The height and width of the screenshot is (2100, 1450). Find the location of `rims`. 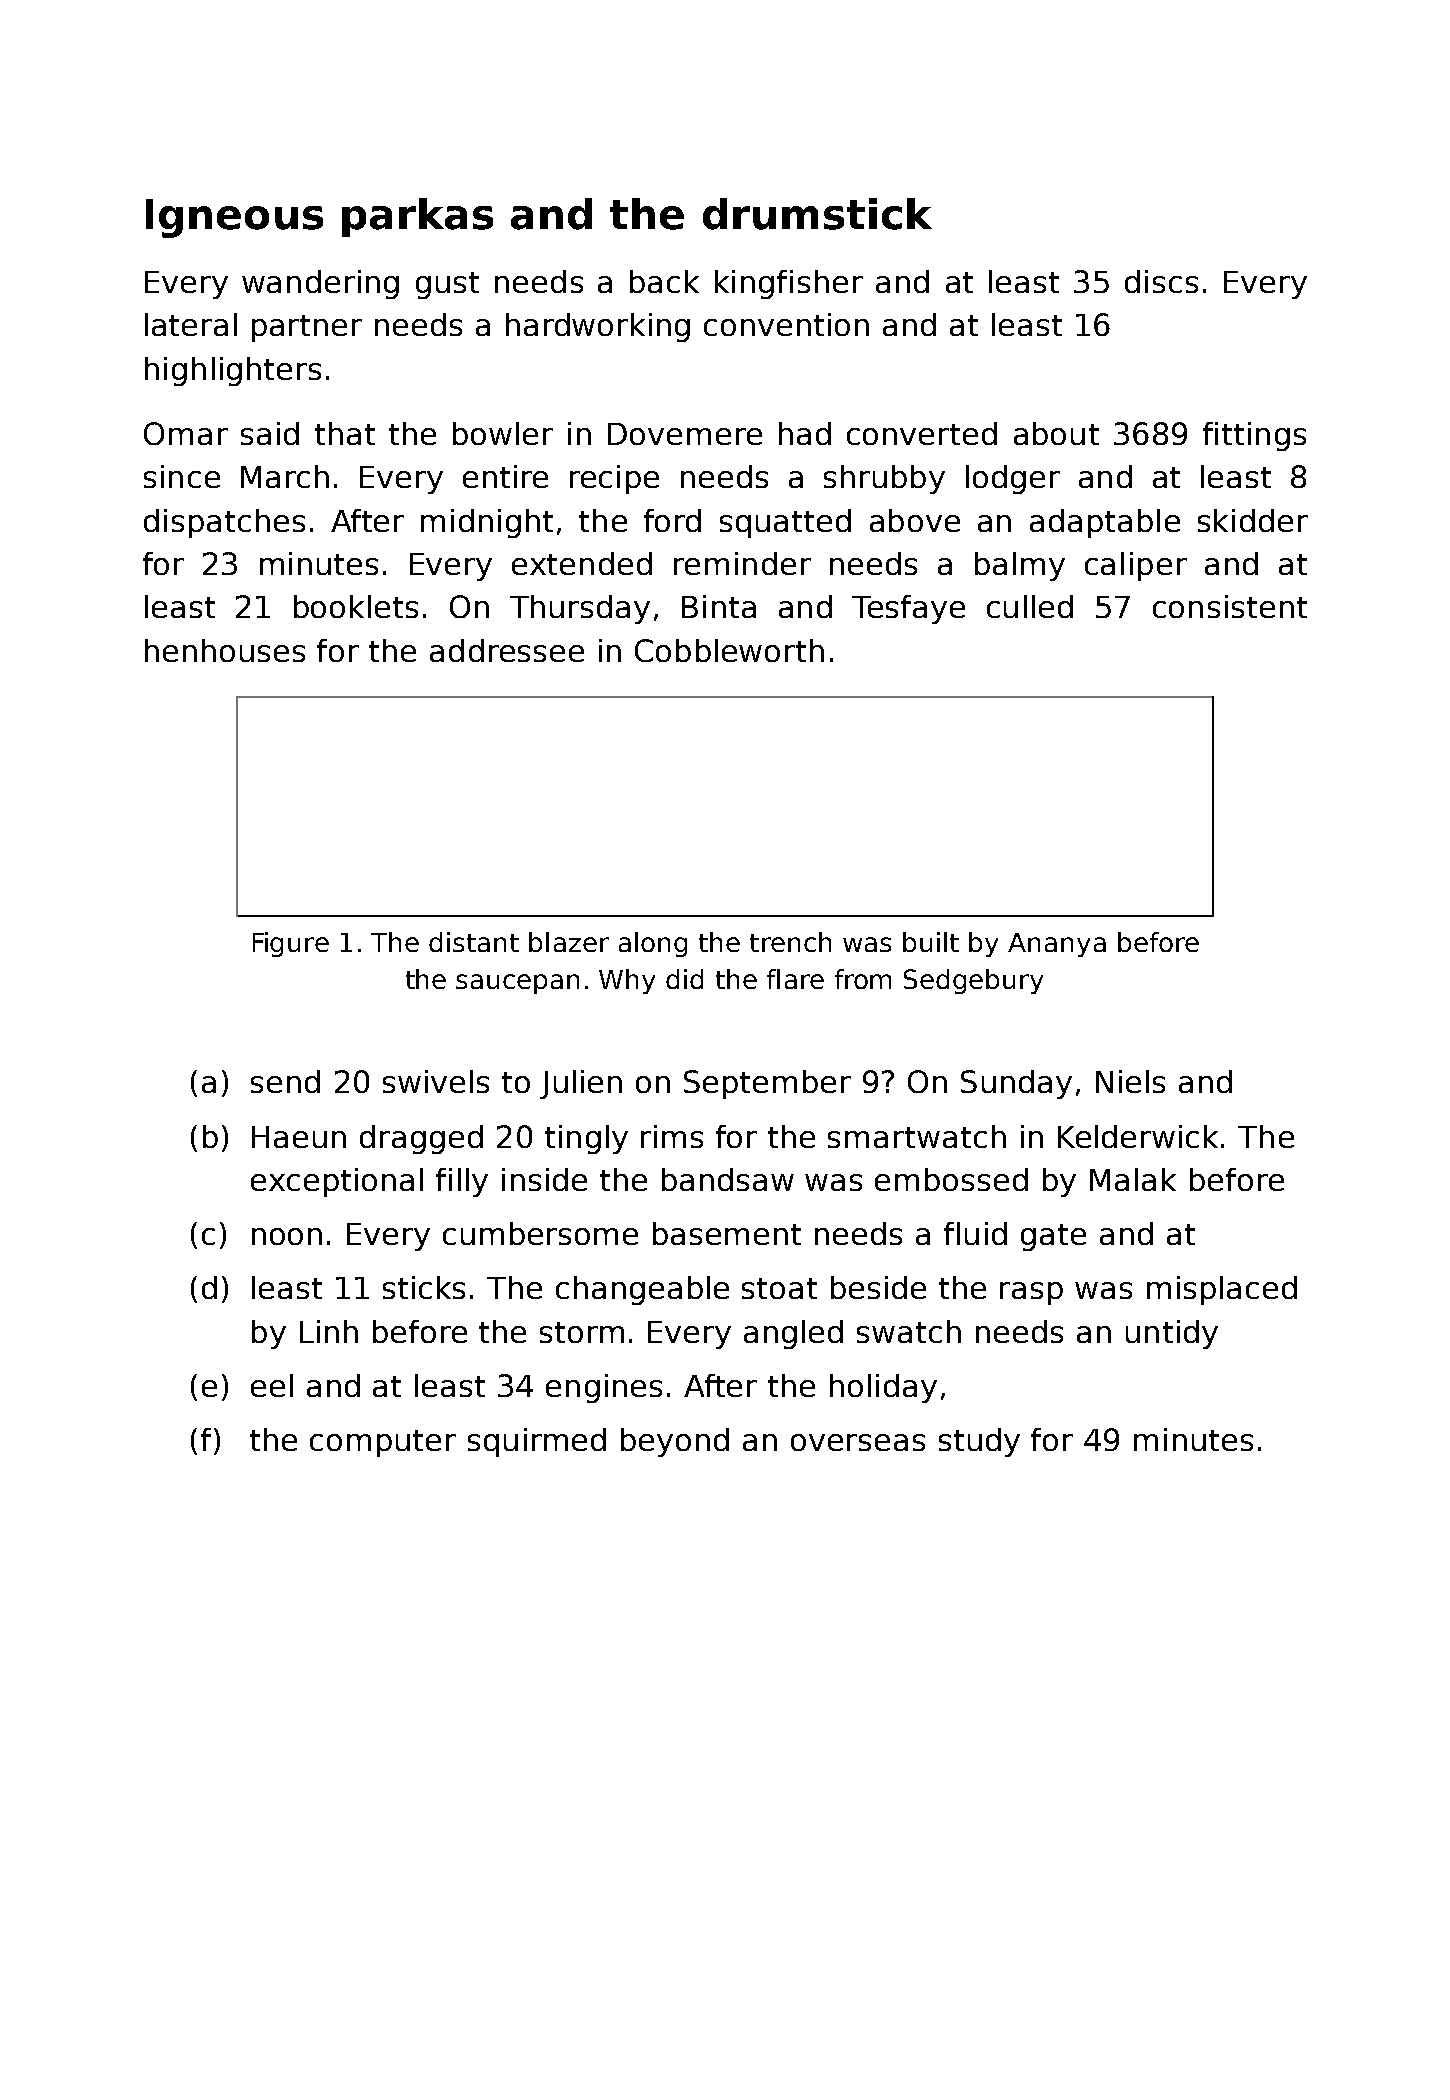

rims is located at coordinates (672, 1136).
